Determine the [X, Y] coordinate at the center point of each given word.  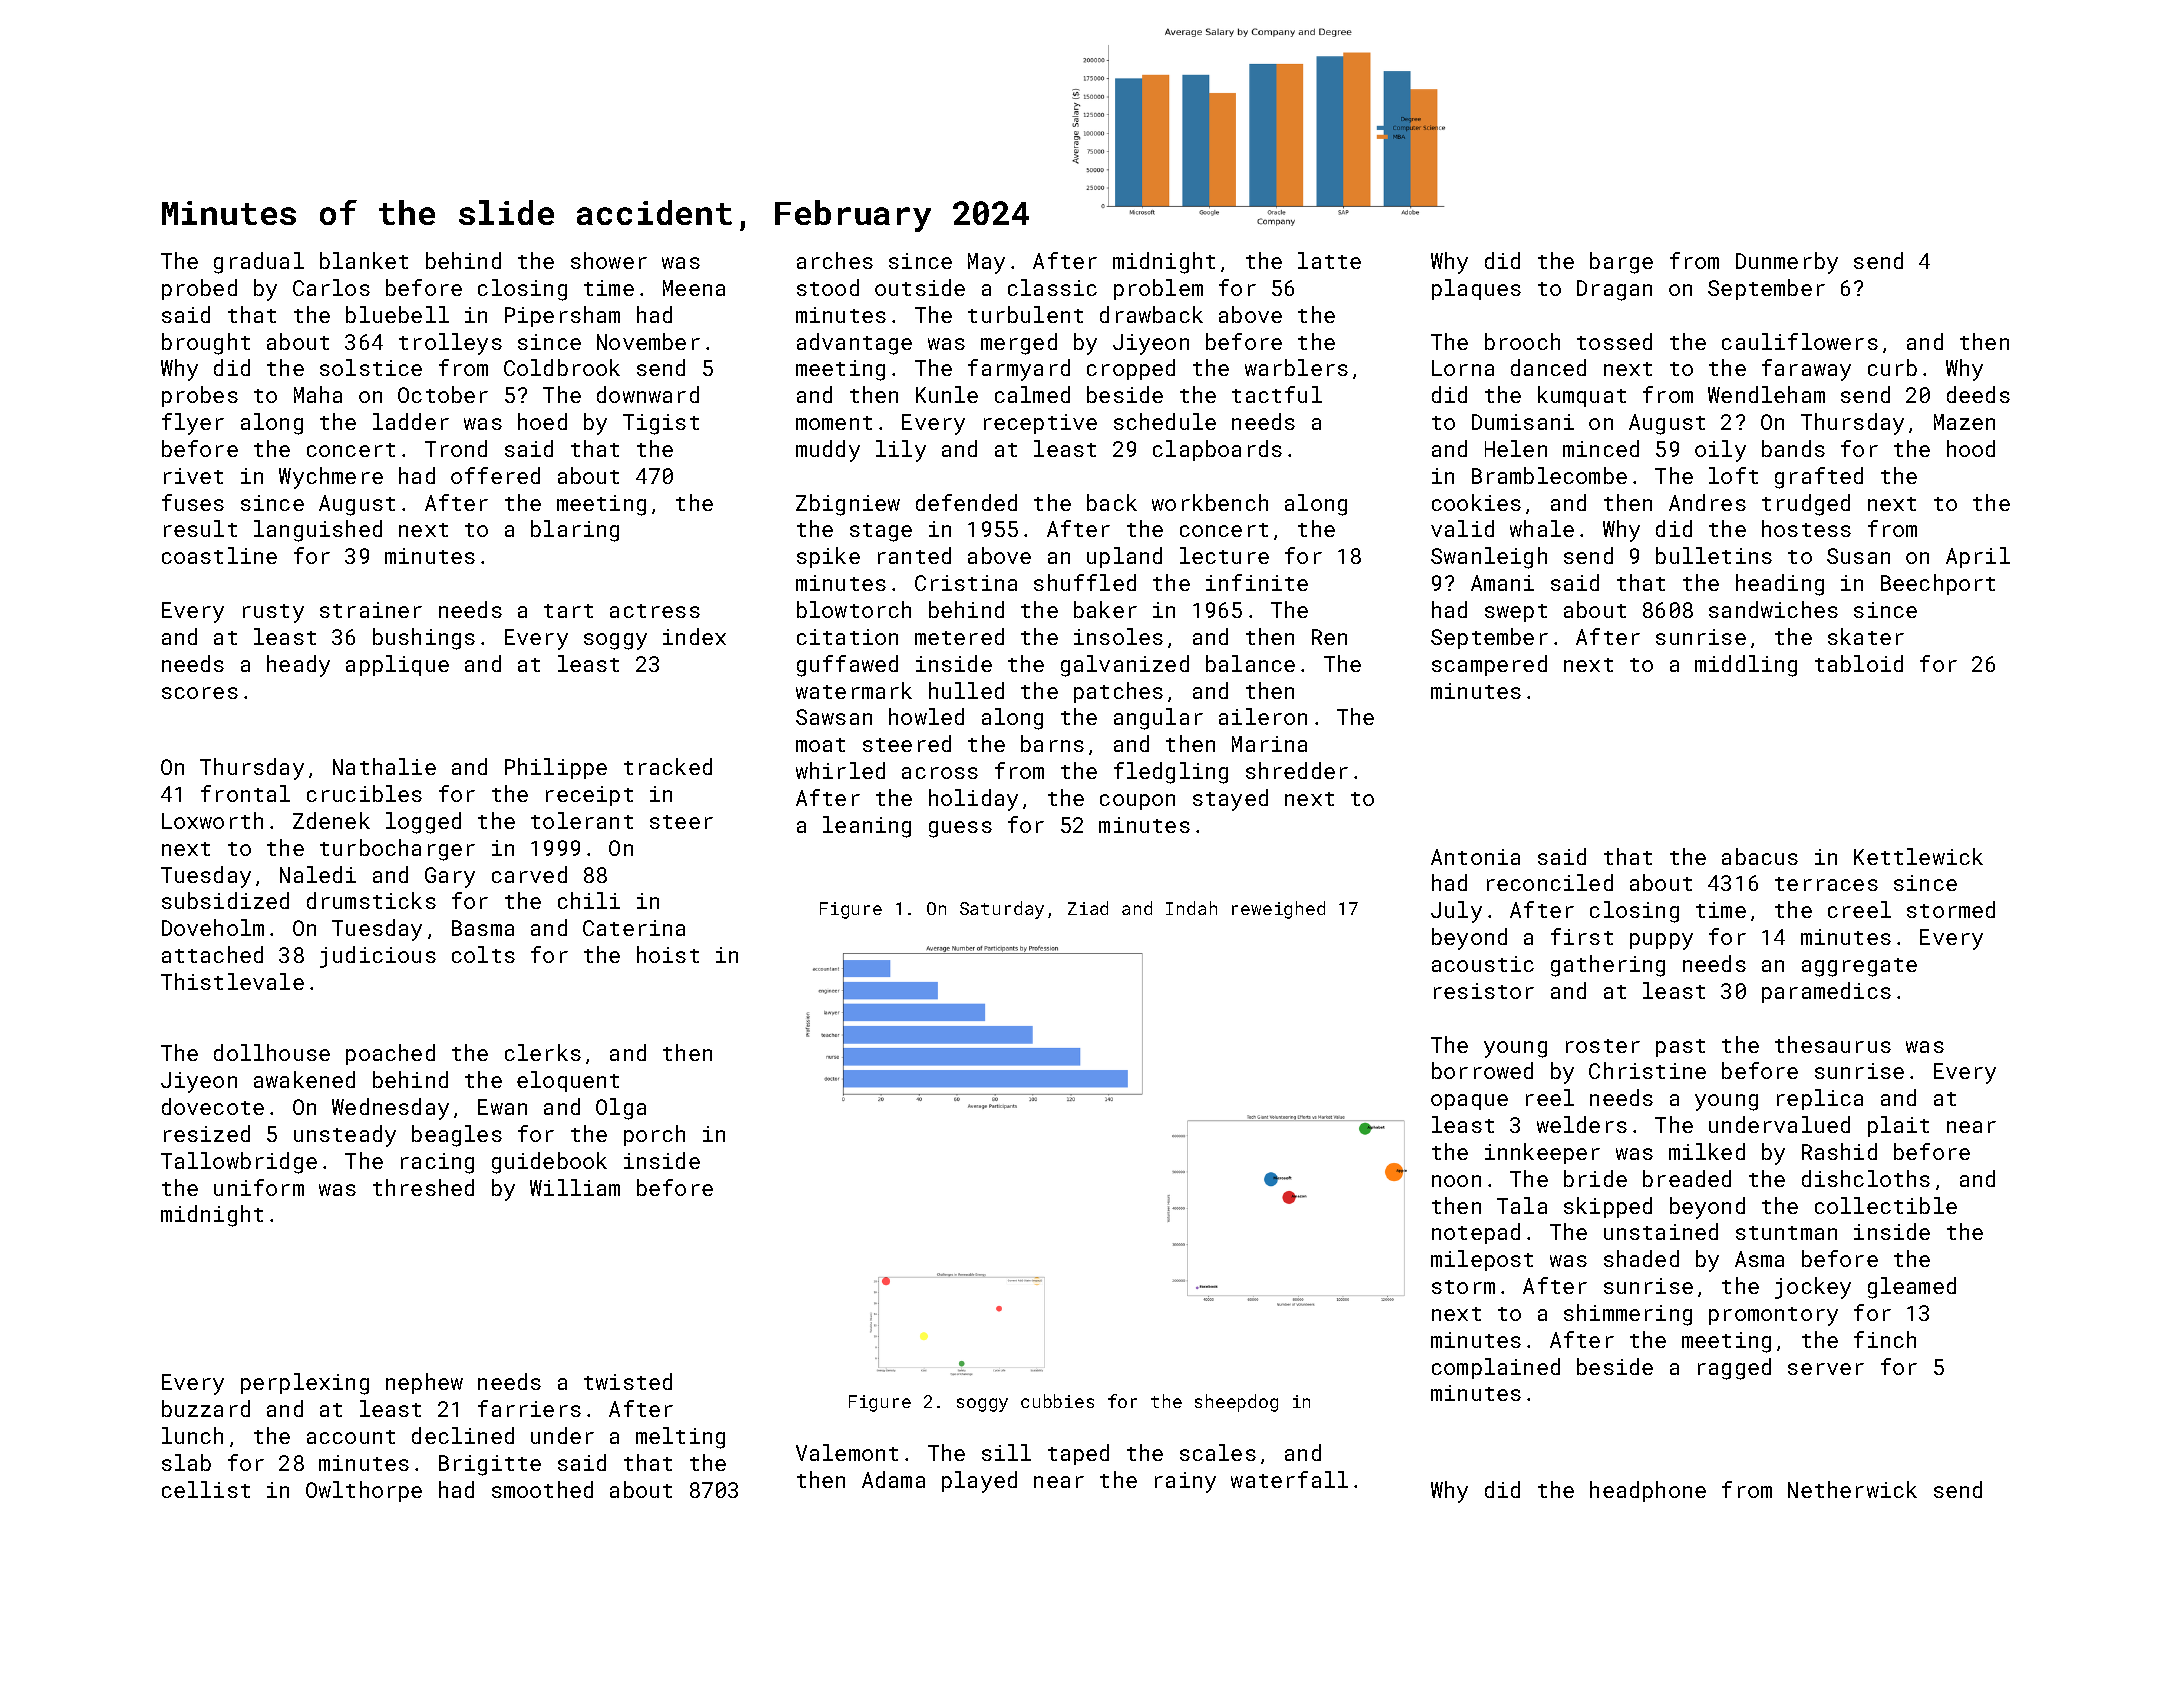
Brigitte [490, 1465]
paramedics [1826, 992]
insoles [1118, 636]
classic [1052, 287]
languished [318, 531]
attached [212, 954]
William [575, 1187]
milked [1707, 1151]
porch [654, 1135]
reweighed [1278, 910]
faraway [1806, 370]
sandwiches [1773, 609]
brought [206, 344]
